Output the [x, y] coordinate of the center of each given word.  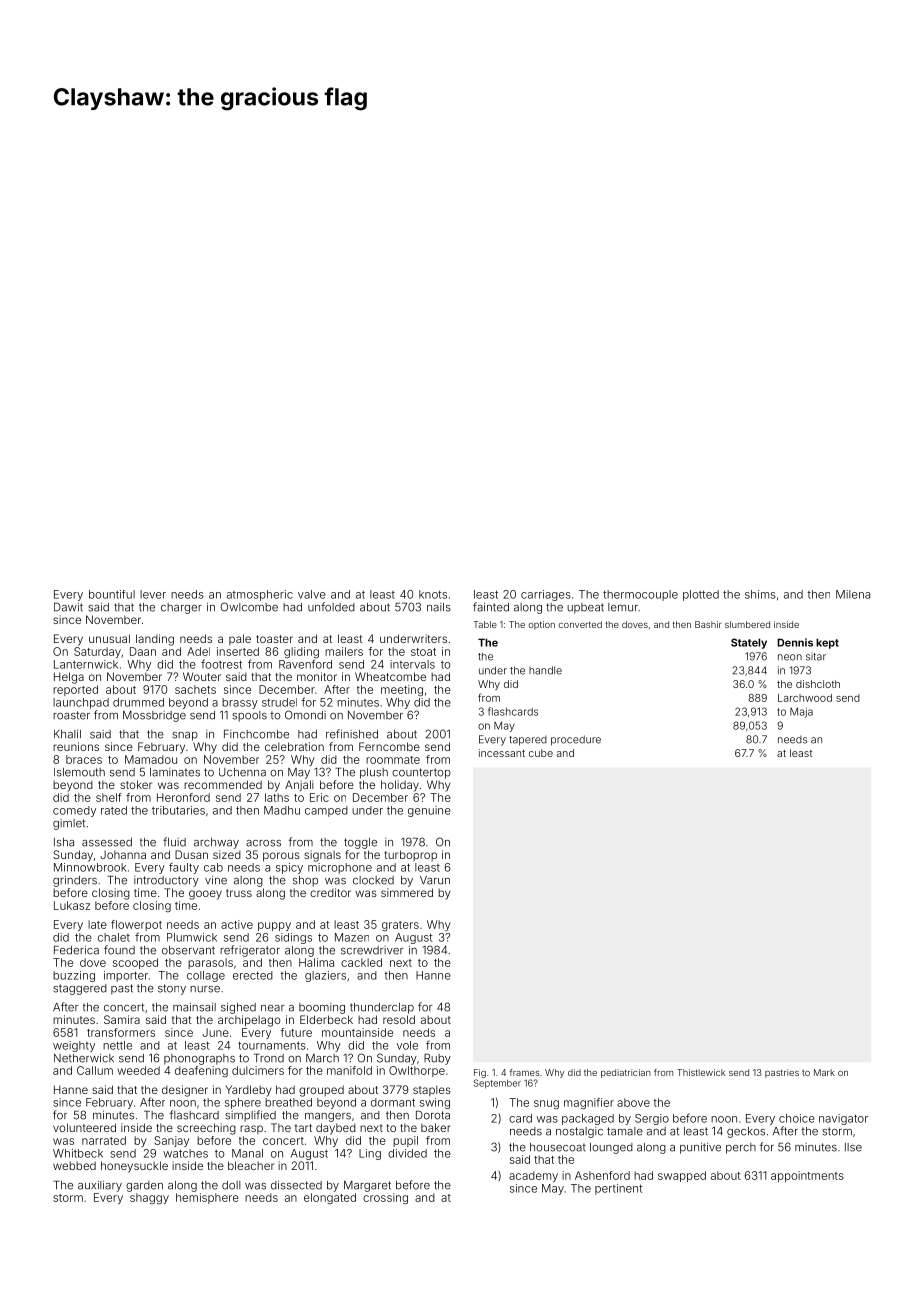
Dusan [191, 854]
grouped [321, 1091]
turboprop [411, 855]
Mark [824, 1072]
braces [84, 759]
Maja [801, 712]
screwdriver [372, 950]
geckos [746, 1132]
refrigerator [250, 951]
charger [181, 608]
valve [312, 594]
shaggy [149, 1198]
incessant [502, 753]
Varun [435, 880]
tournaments [272, 1045]
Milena [853, 594]
